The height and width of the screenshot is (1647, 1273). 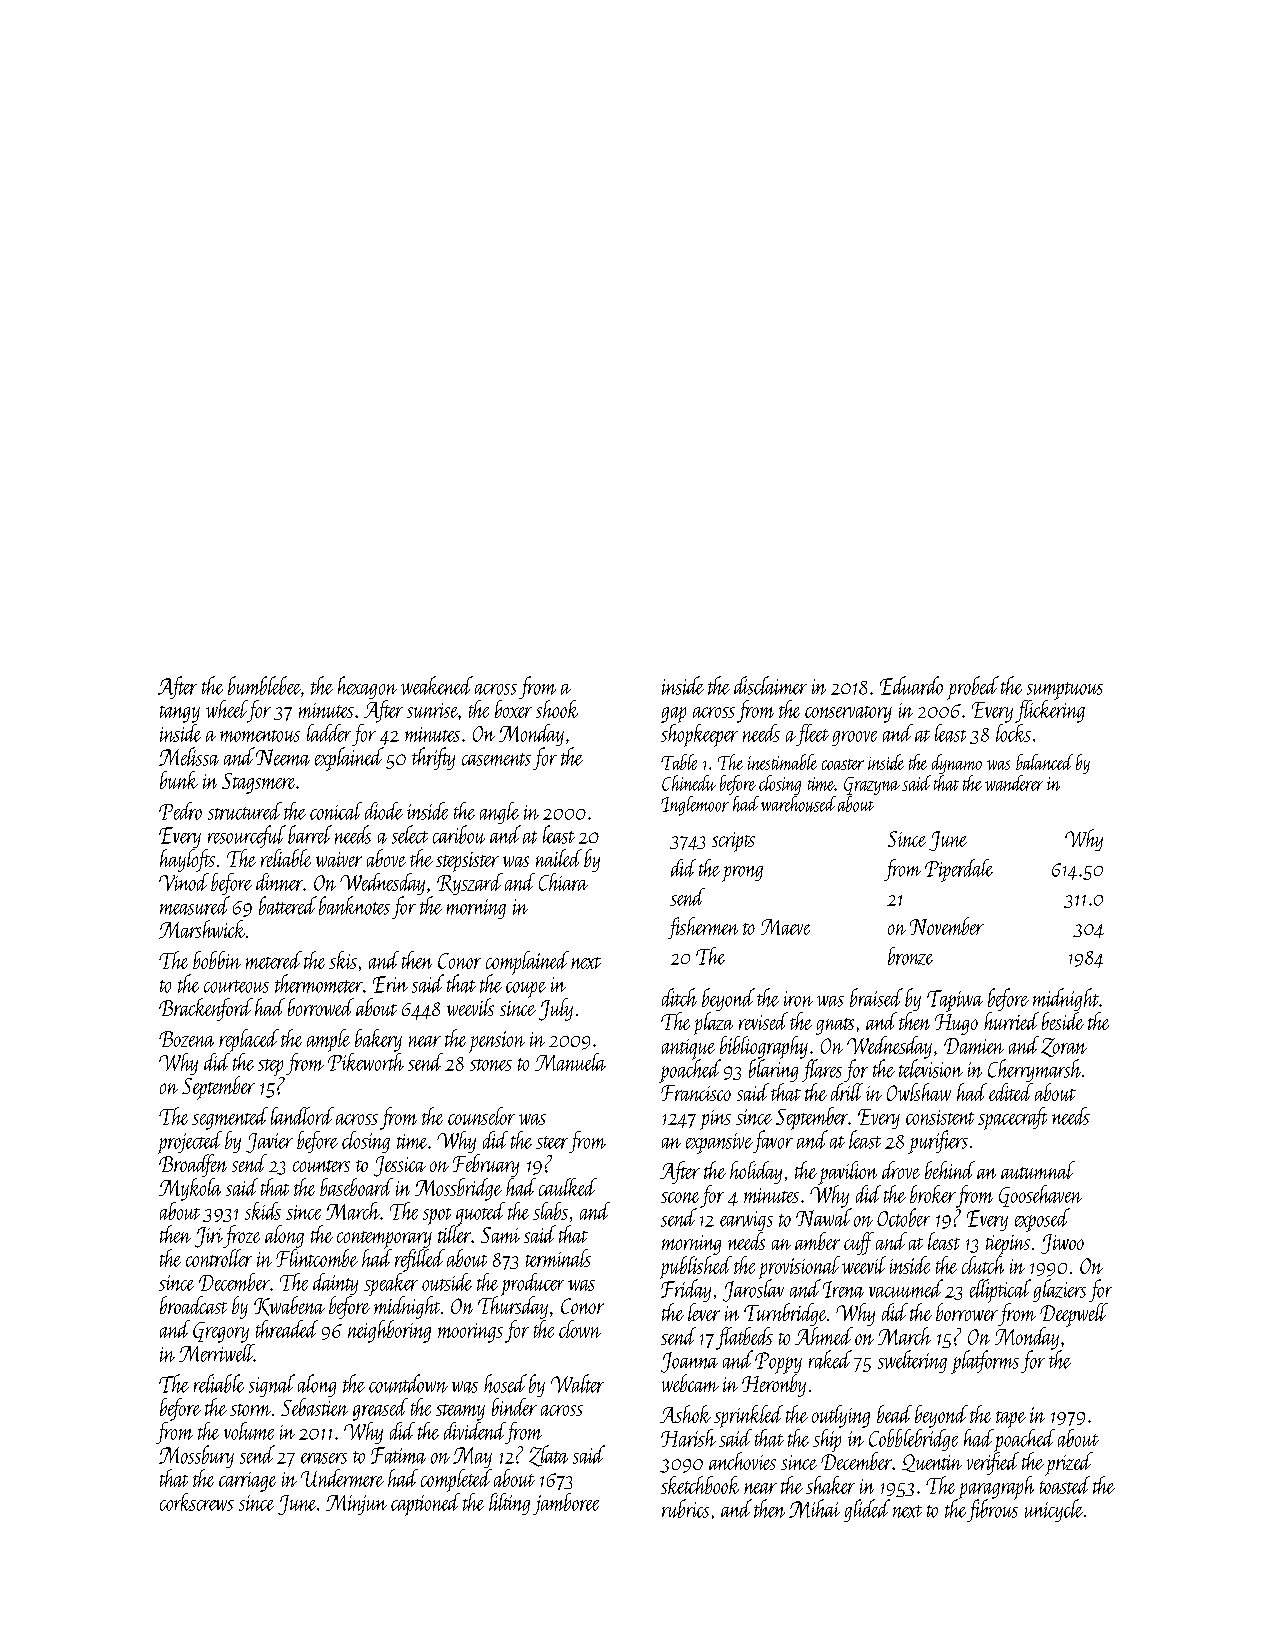 I want to click on cuff, so click(x=859, y=1243).
